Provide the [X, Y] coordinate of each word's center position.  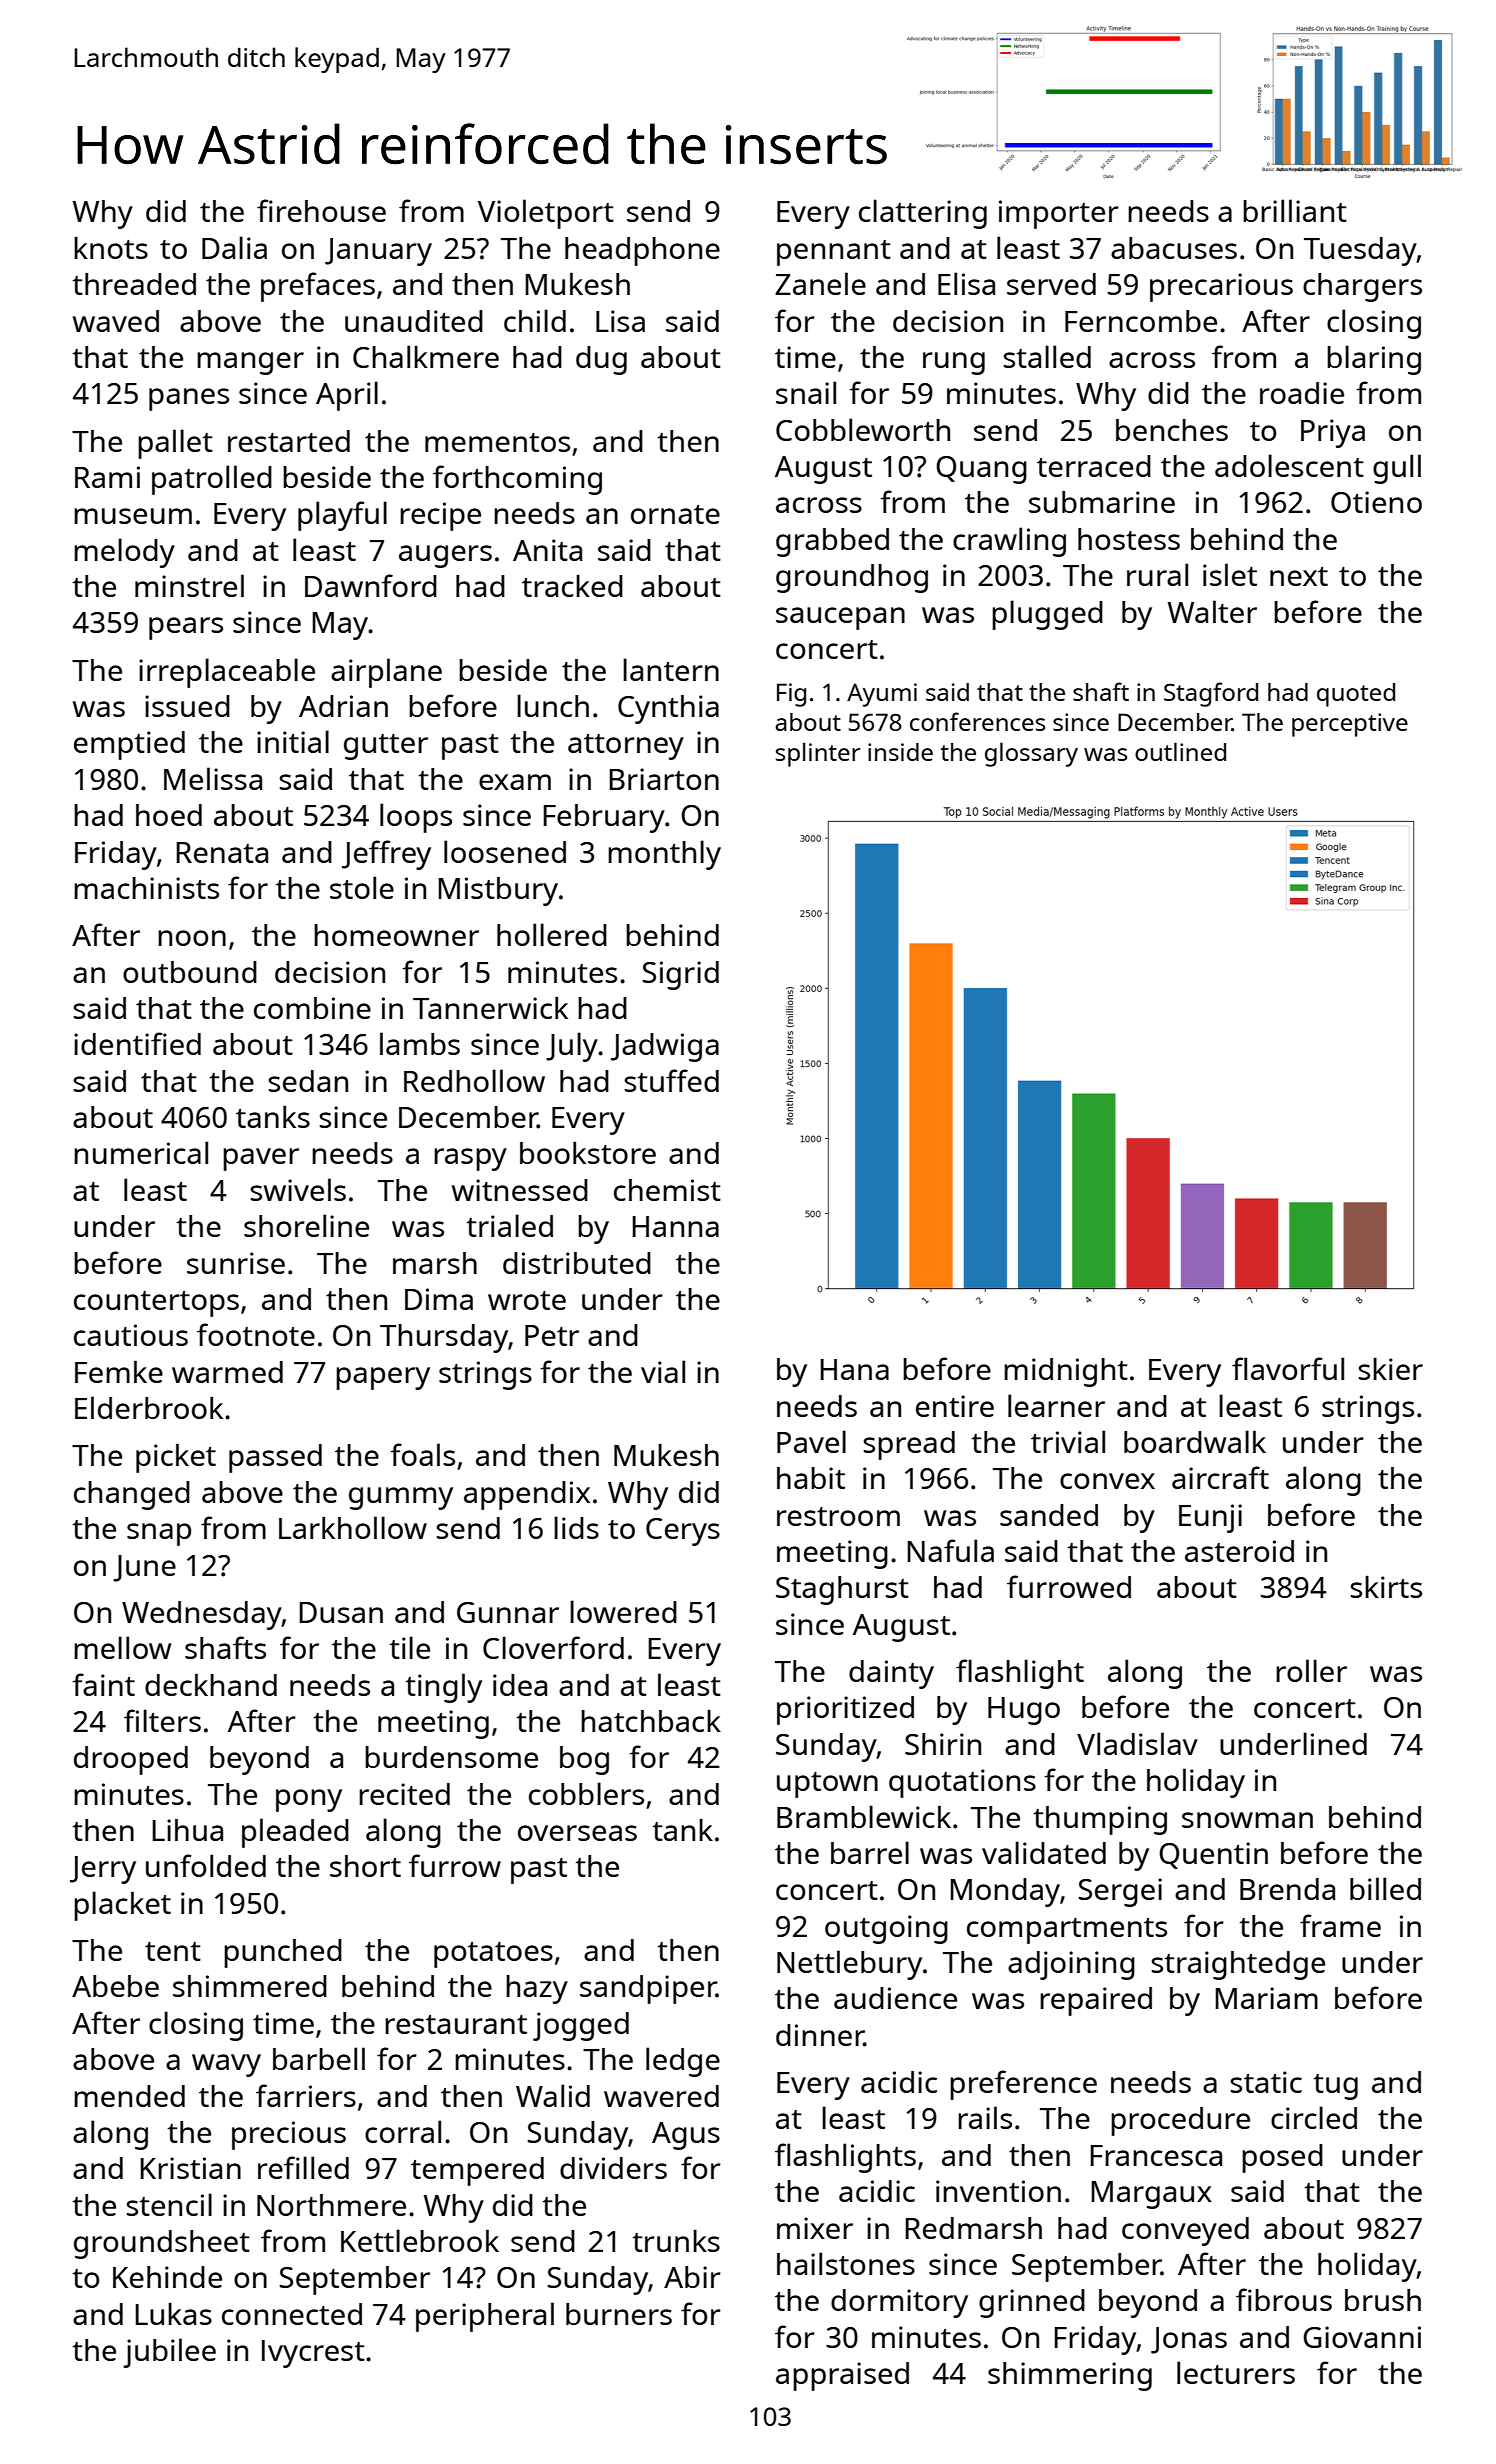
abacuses [1174, 248]
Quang [981, 470]
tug [1335, 2087]
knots [111, 248]
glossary [1031, 754]
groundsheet [162, 2244]
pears [186, 628]
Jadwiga [665, 1047]
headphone [642, 251]
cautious [131, 1335]
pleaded [295, 1833]
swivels [298, 1189]
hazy [537, 1989]
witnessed [520, 1190]
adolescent [1289, 465]
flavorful [1288, 1368]
